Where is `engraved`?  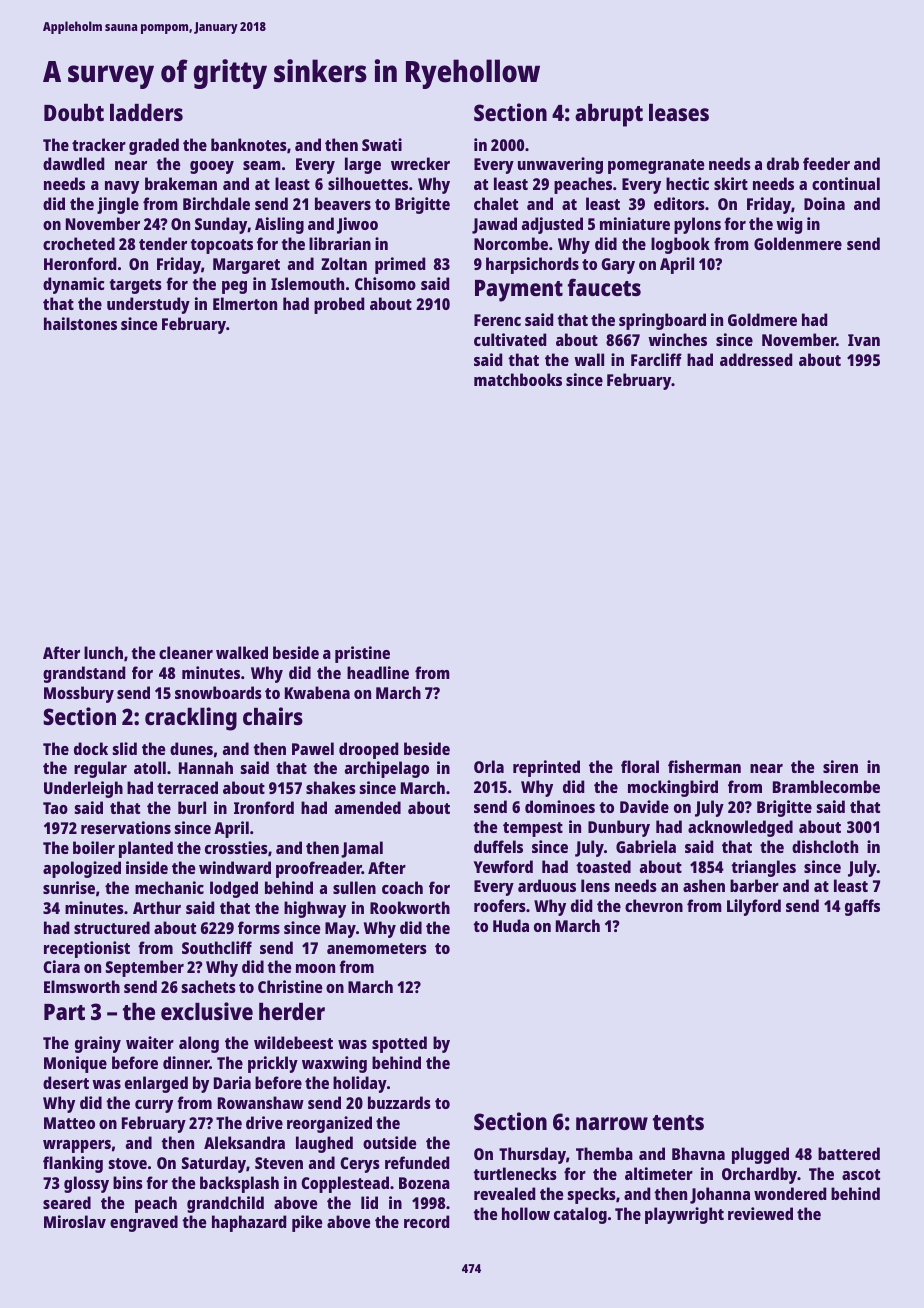
engraved is located at coordinates (144, 1223).
